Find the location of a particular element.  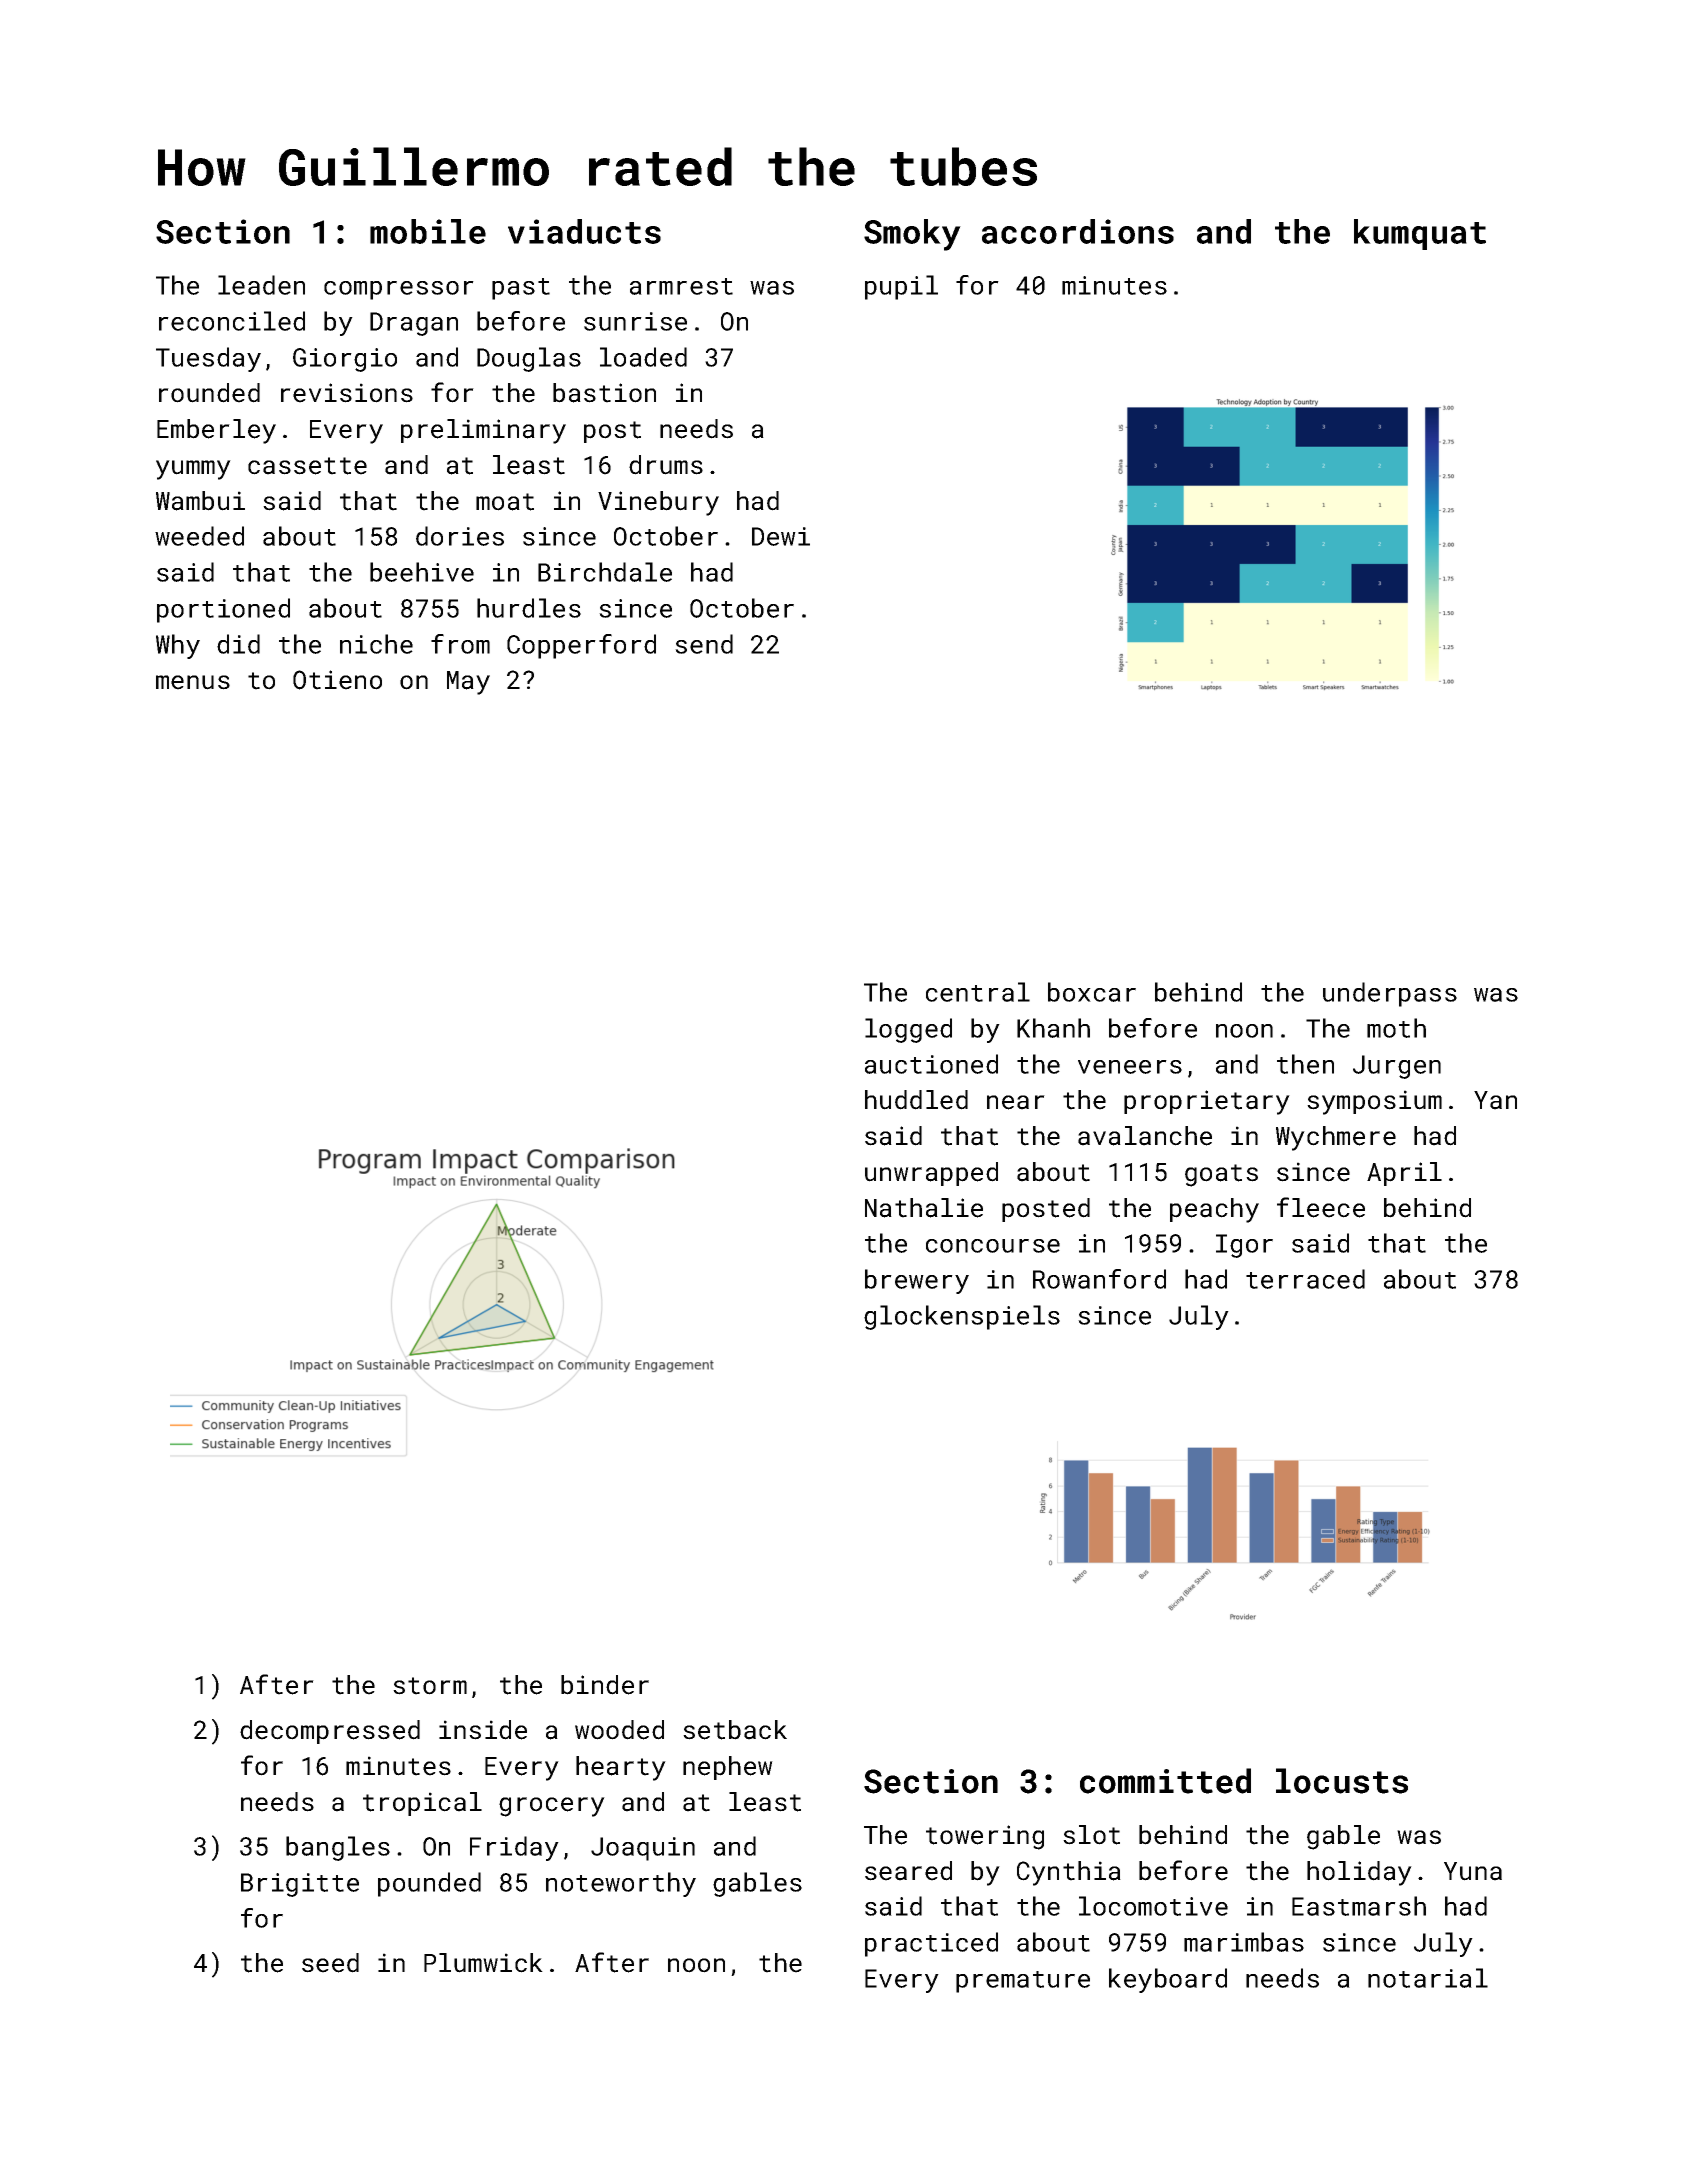

kumquat is located at coordinates (1420, 234).
